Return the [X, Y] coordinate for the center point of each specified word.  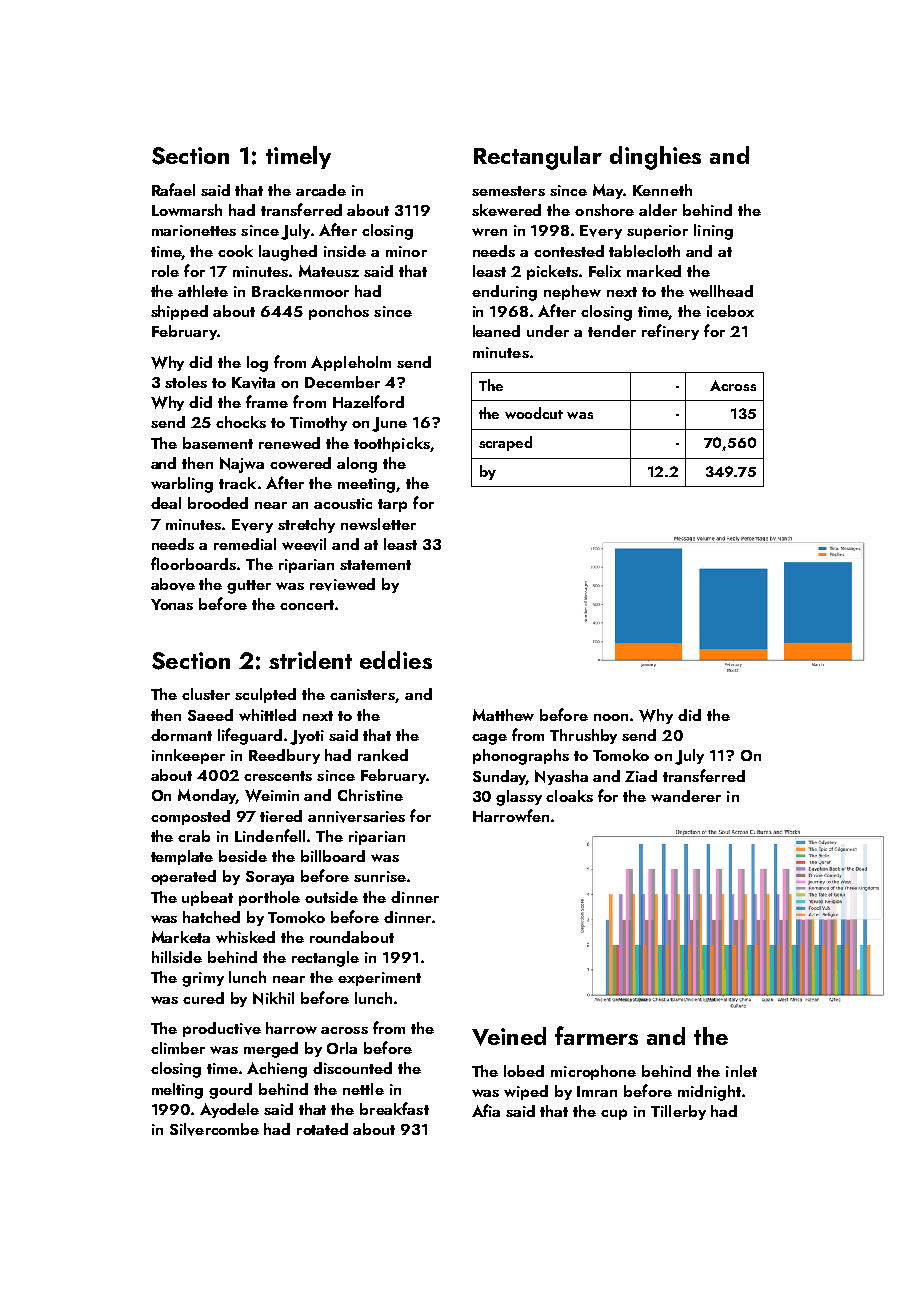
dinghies [655, 158]
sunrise [380, 876]
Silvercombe [214, 1129]
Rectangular [538, 158]
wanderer [686, 796]
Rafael [173, 189]
